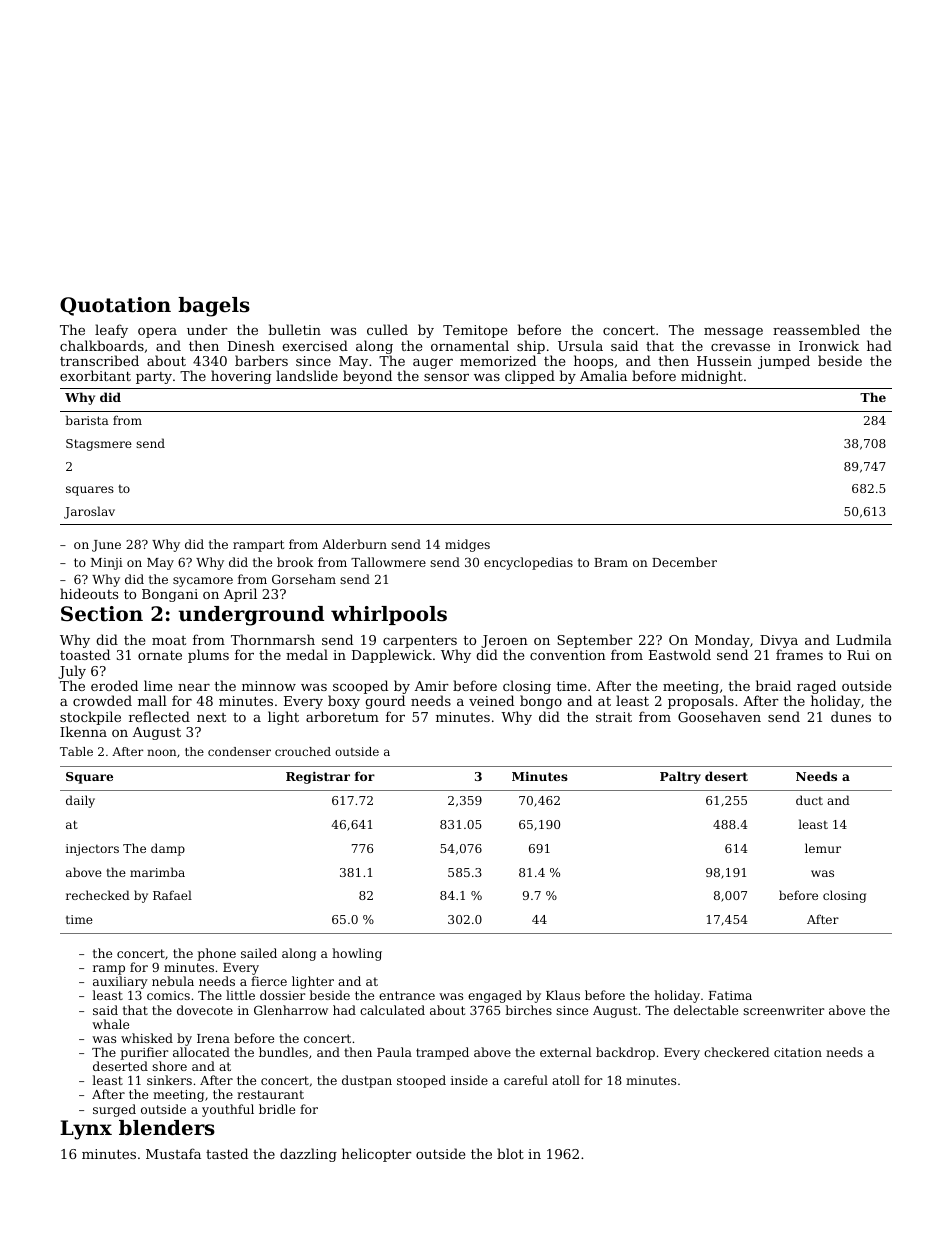  I want to click on screenwriter, so click(783, 1010).
